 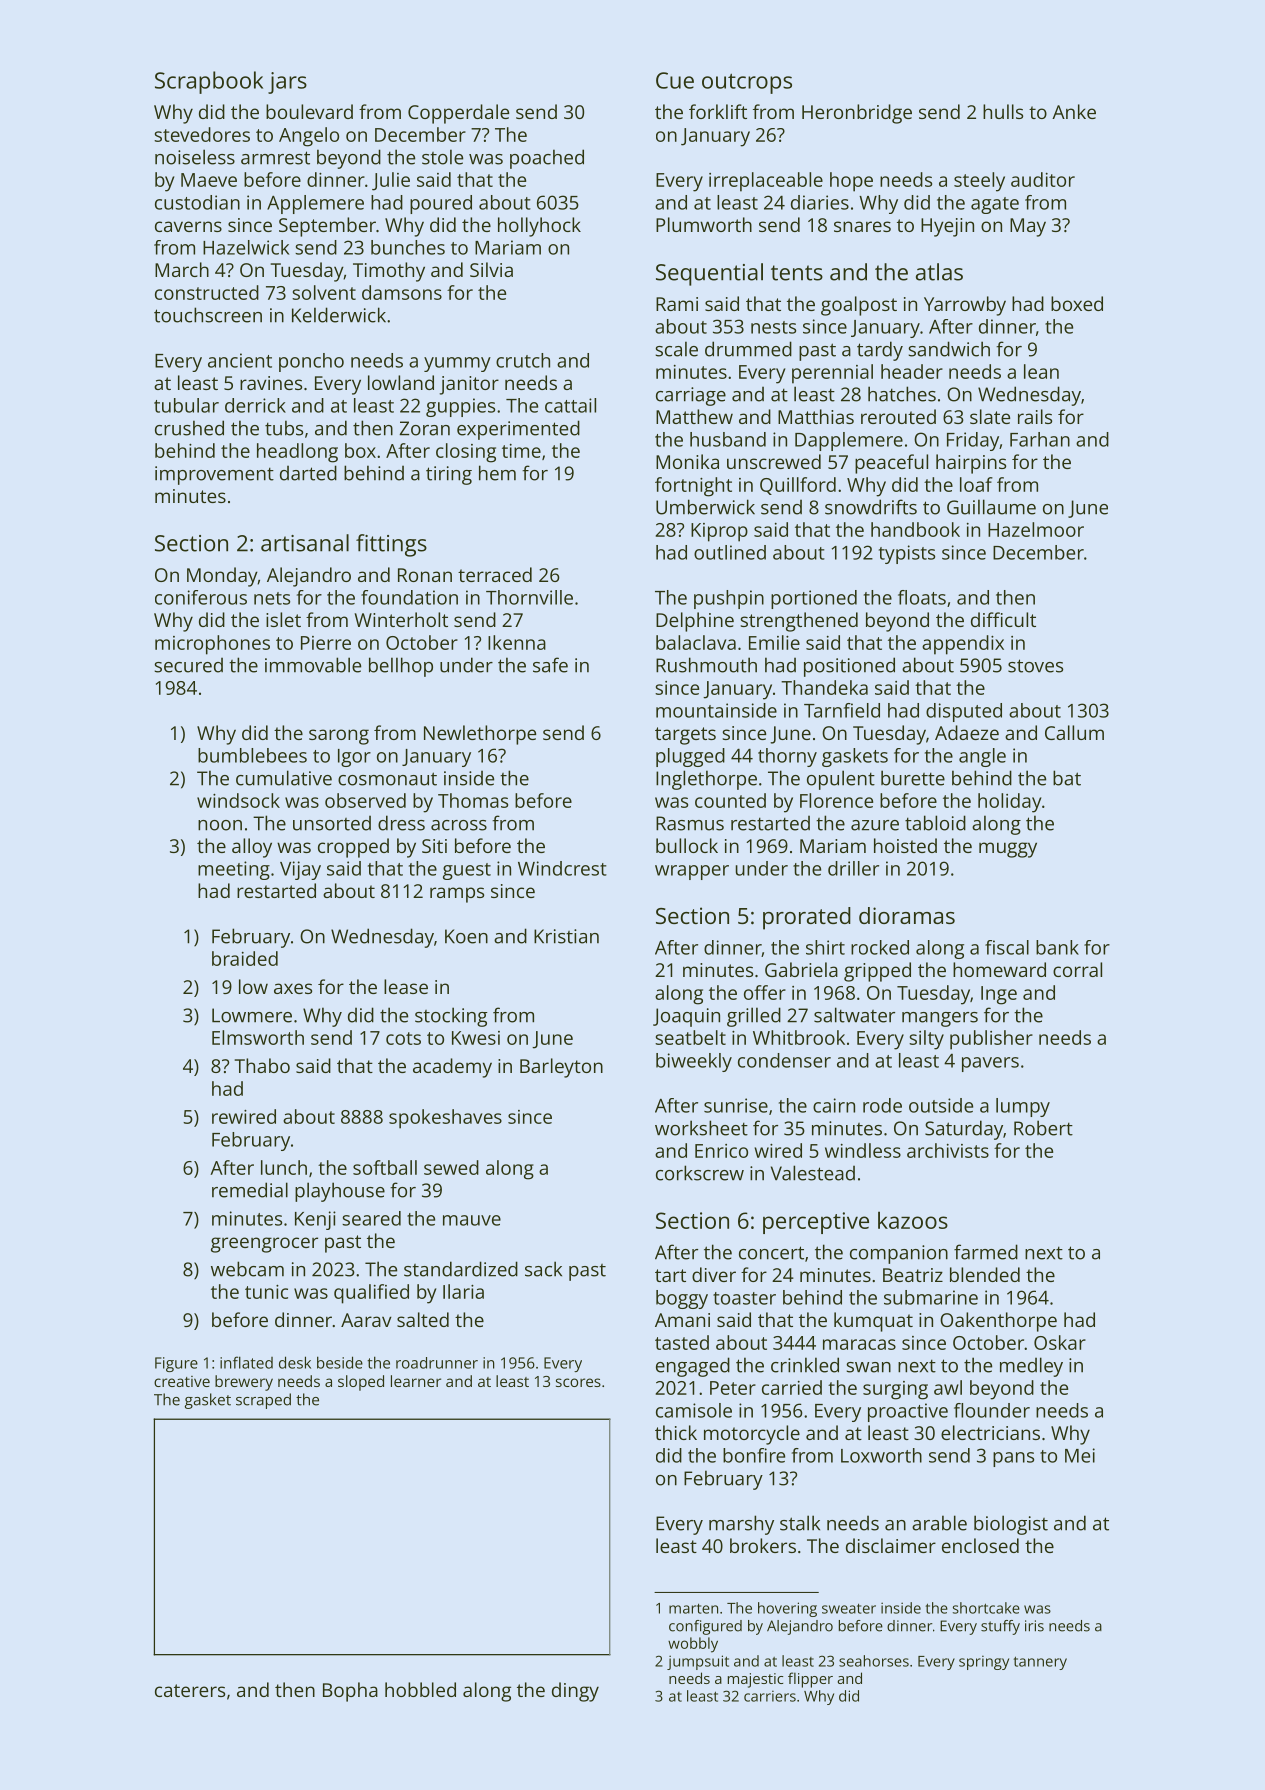 I want to click on dingy, so click(x=575, y=1692).
